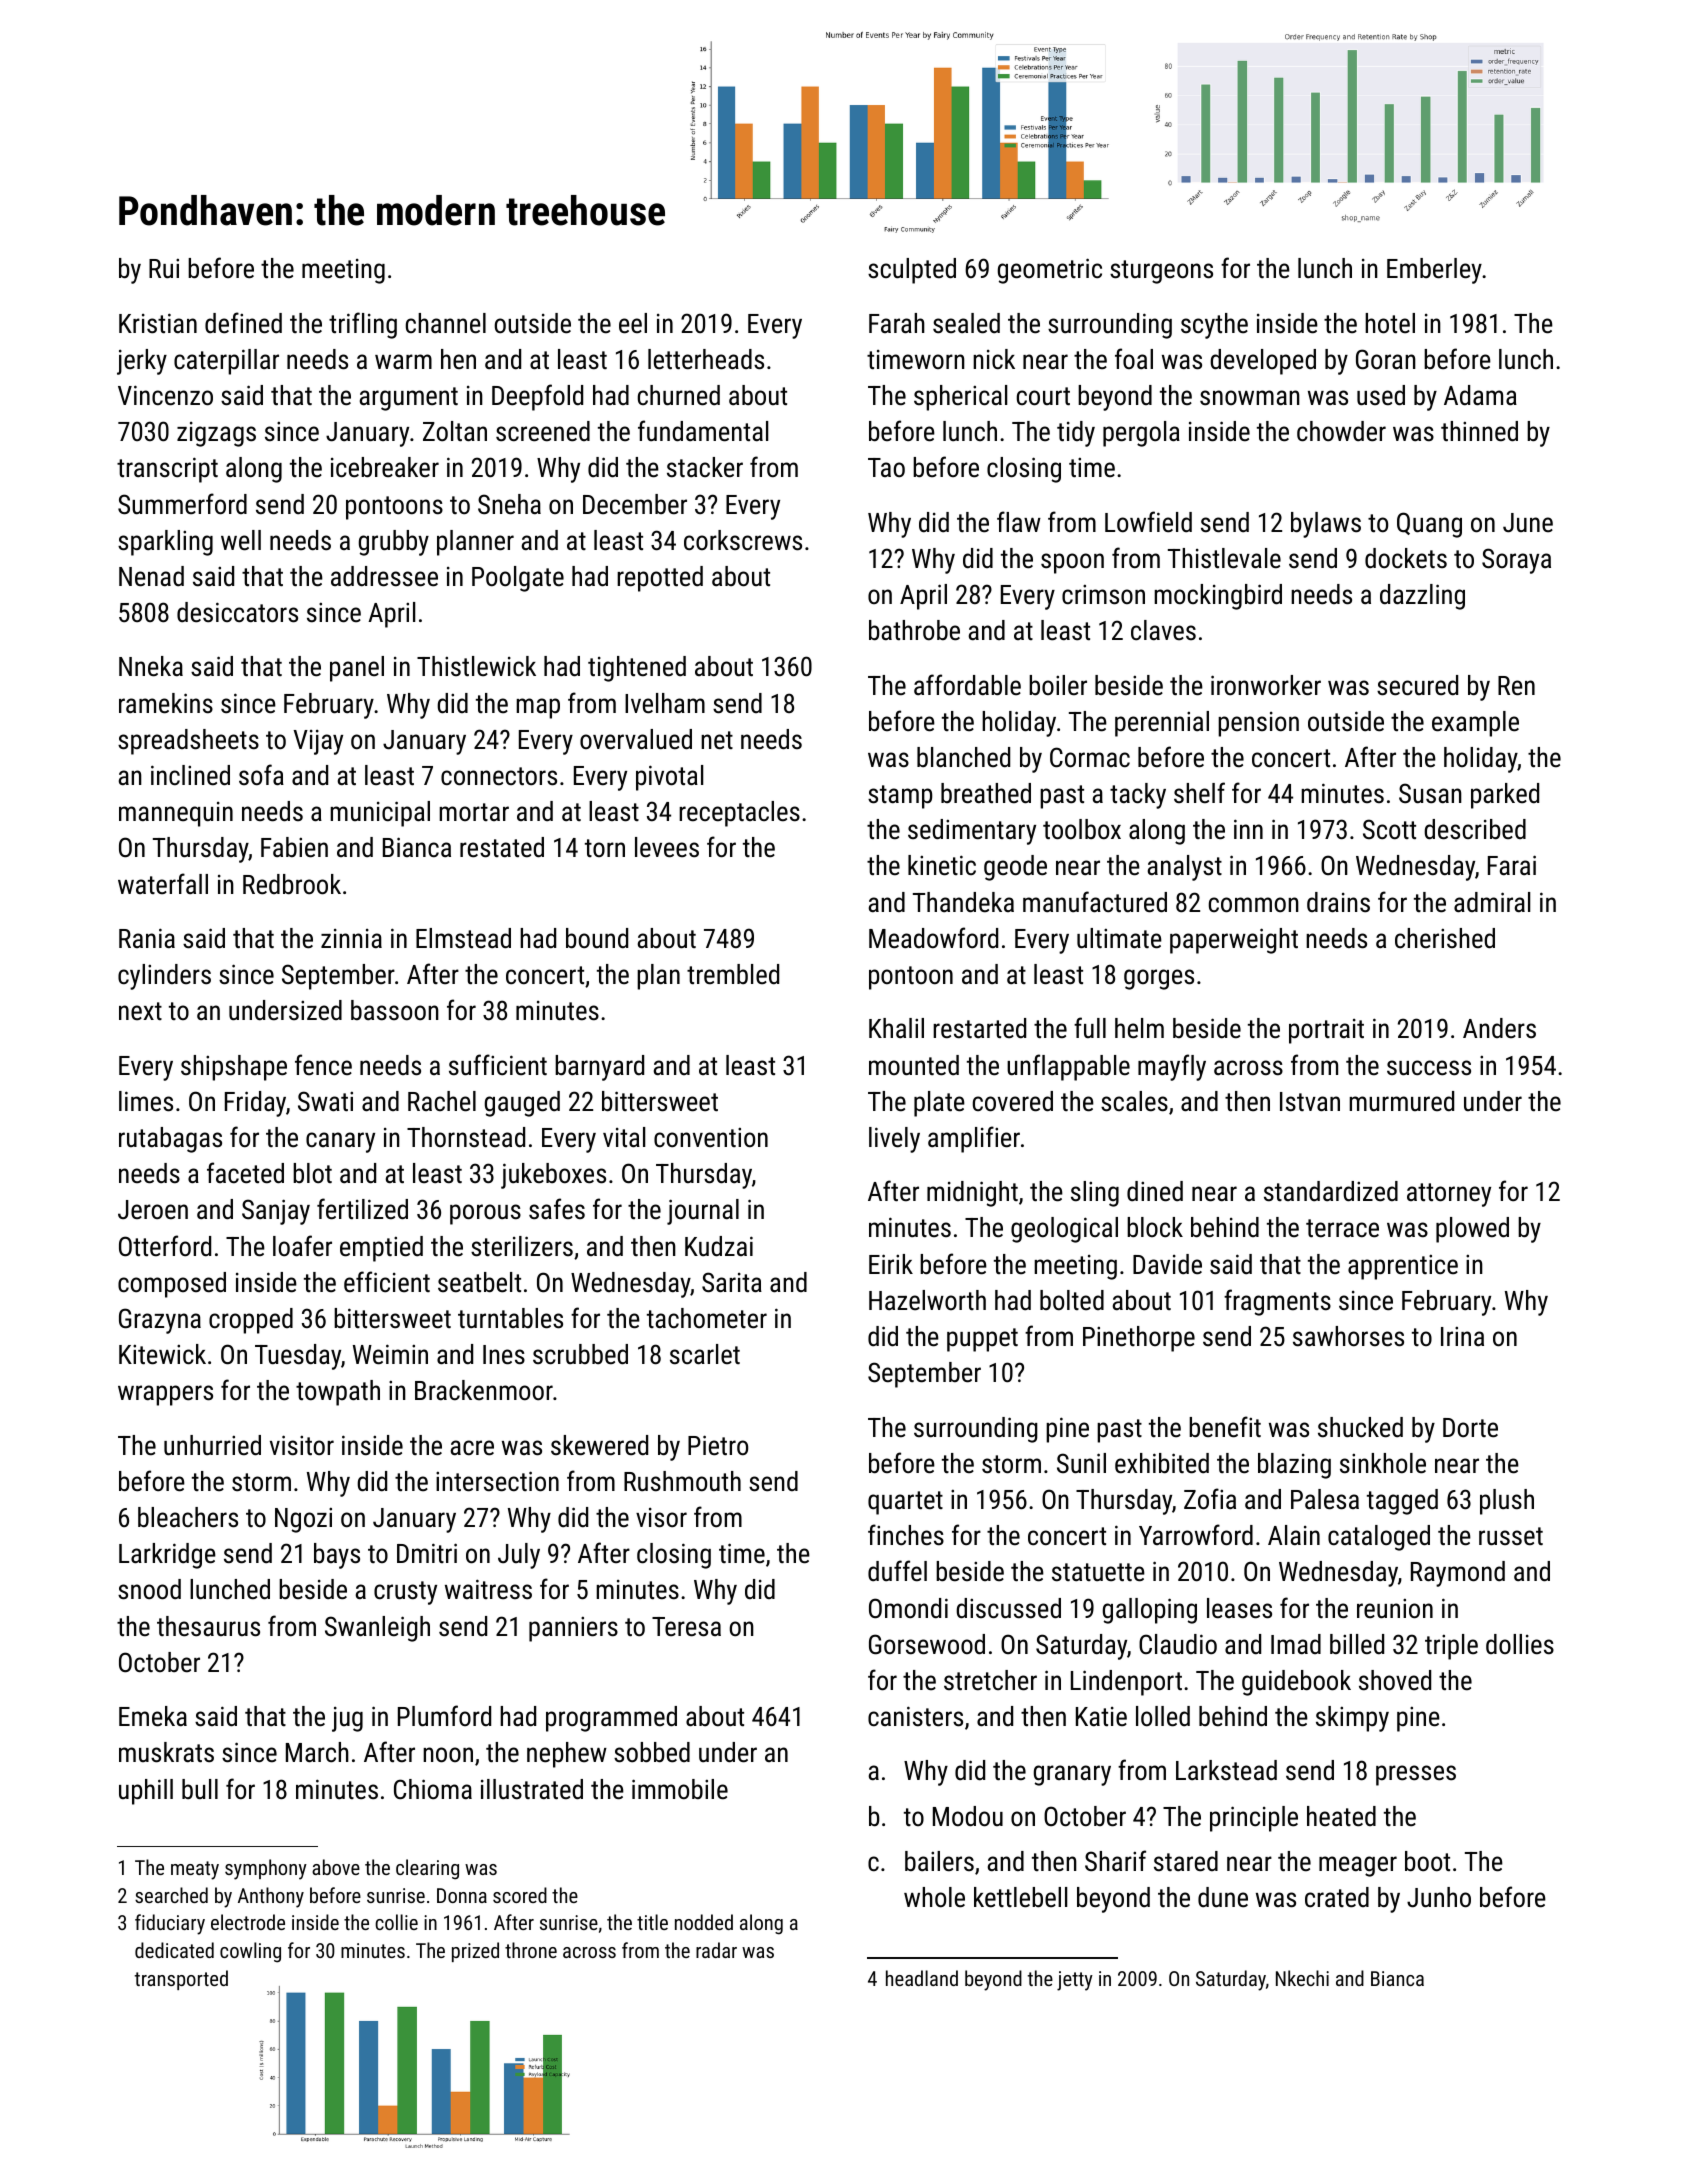 This document has width=1683, height=2178. Describe the element at coordinates (1302, 1978) in the document. I see `Nkechi` at that location.
